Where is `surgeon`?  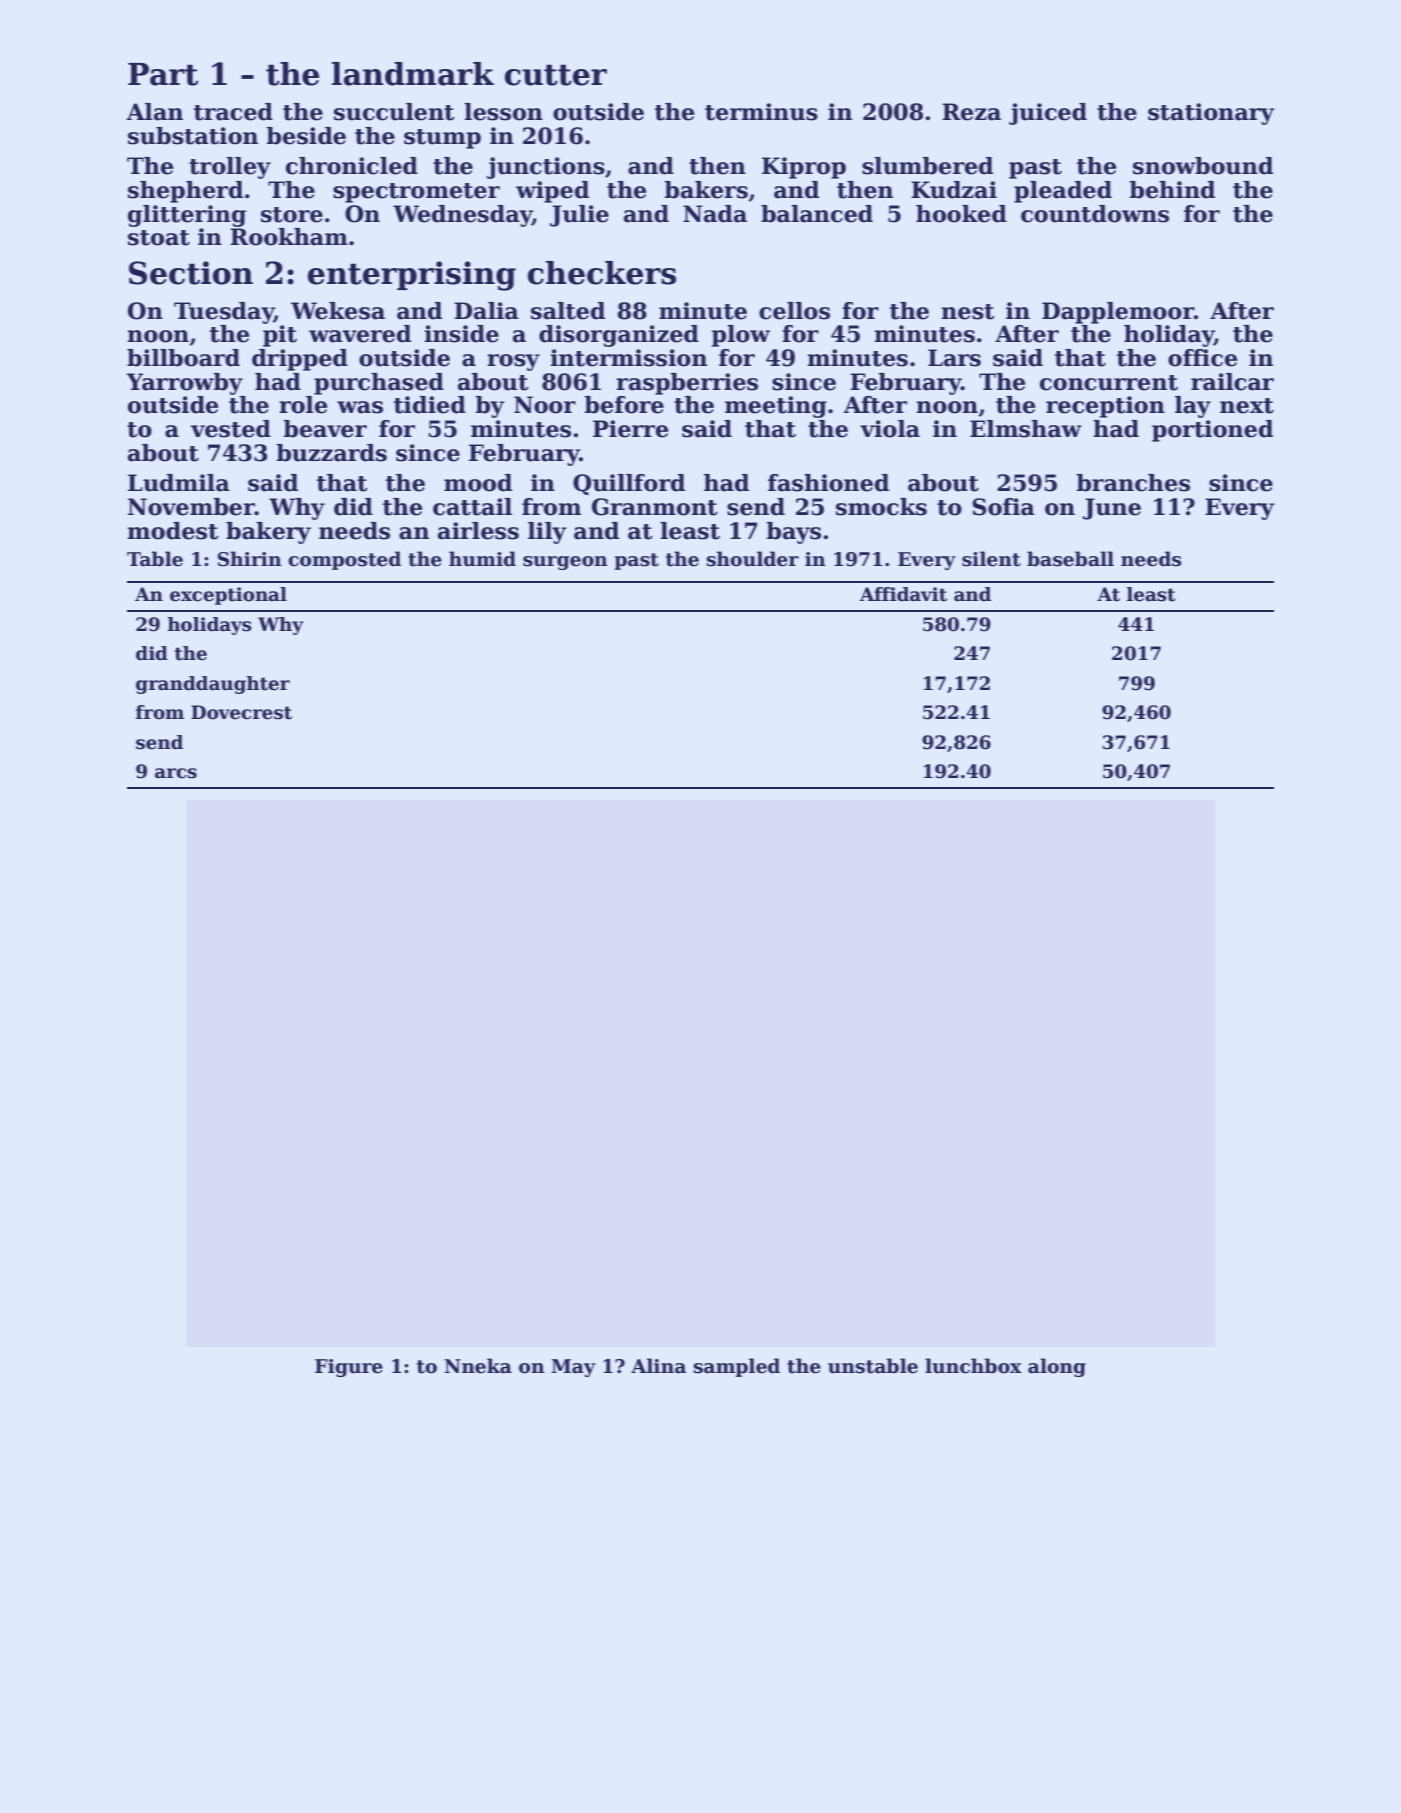
surgeon is located at coordinates (565, 563).
